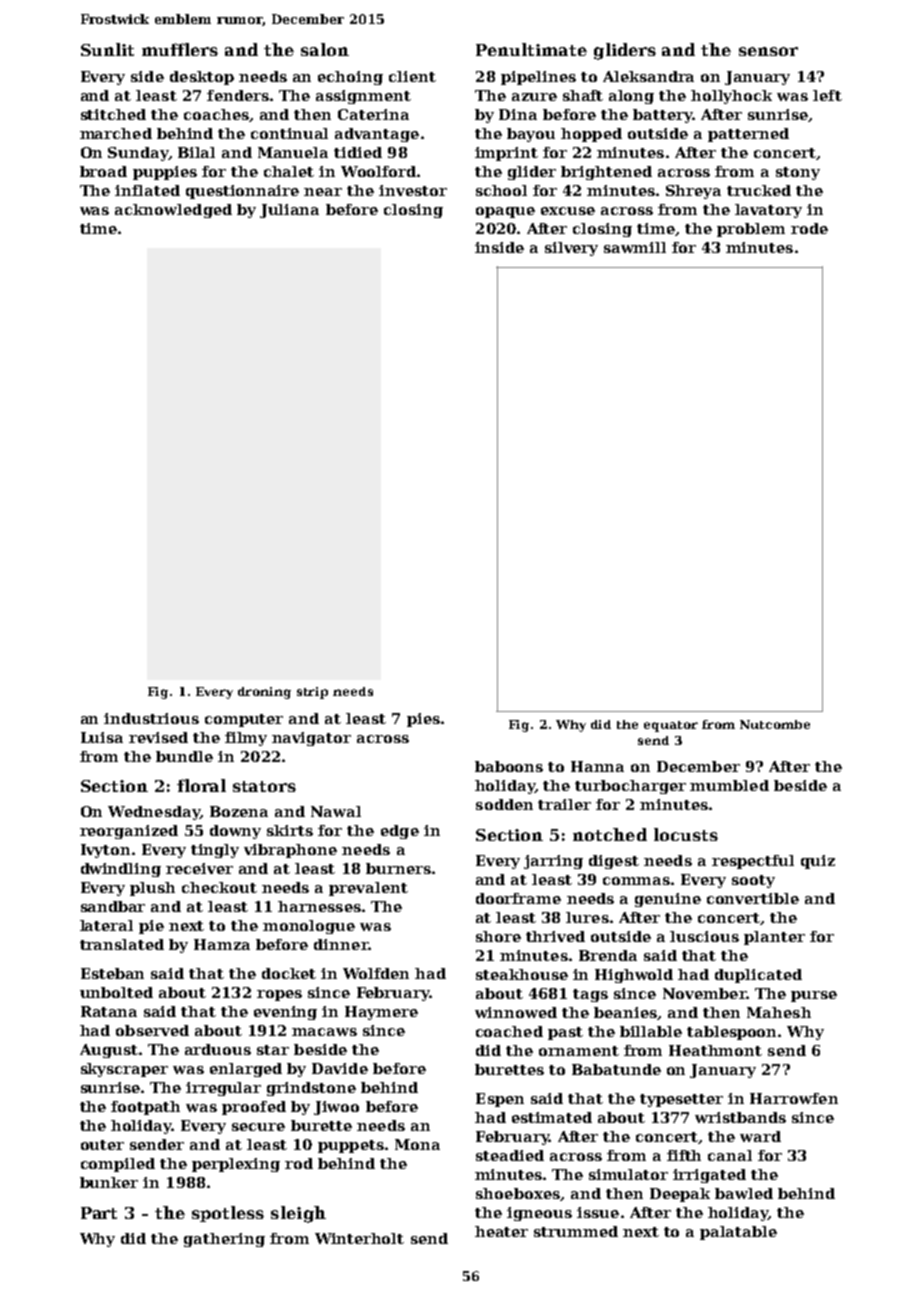 This image has width=924, height=1308. I want to click on burners, so click(398, 868).
